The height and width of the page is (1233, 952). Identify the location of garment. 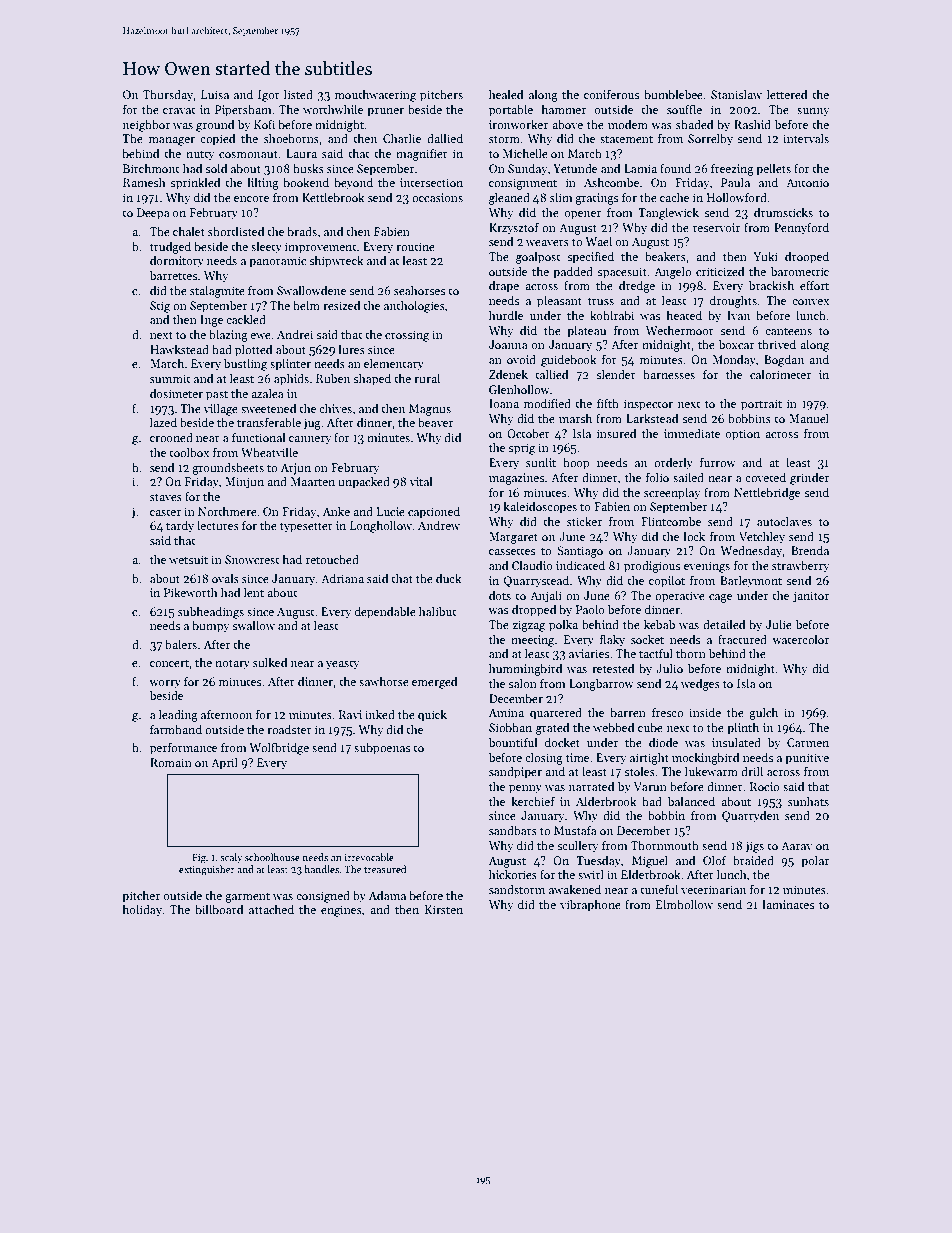
(247, 898).
